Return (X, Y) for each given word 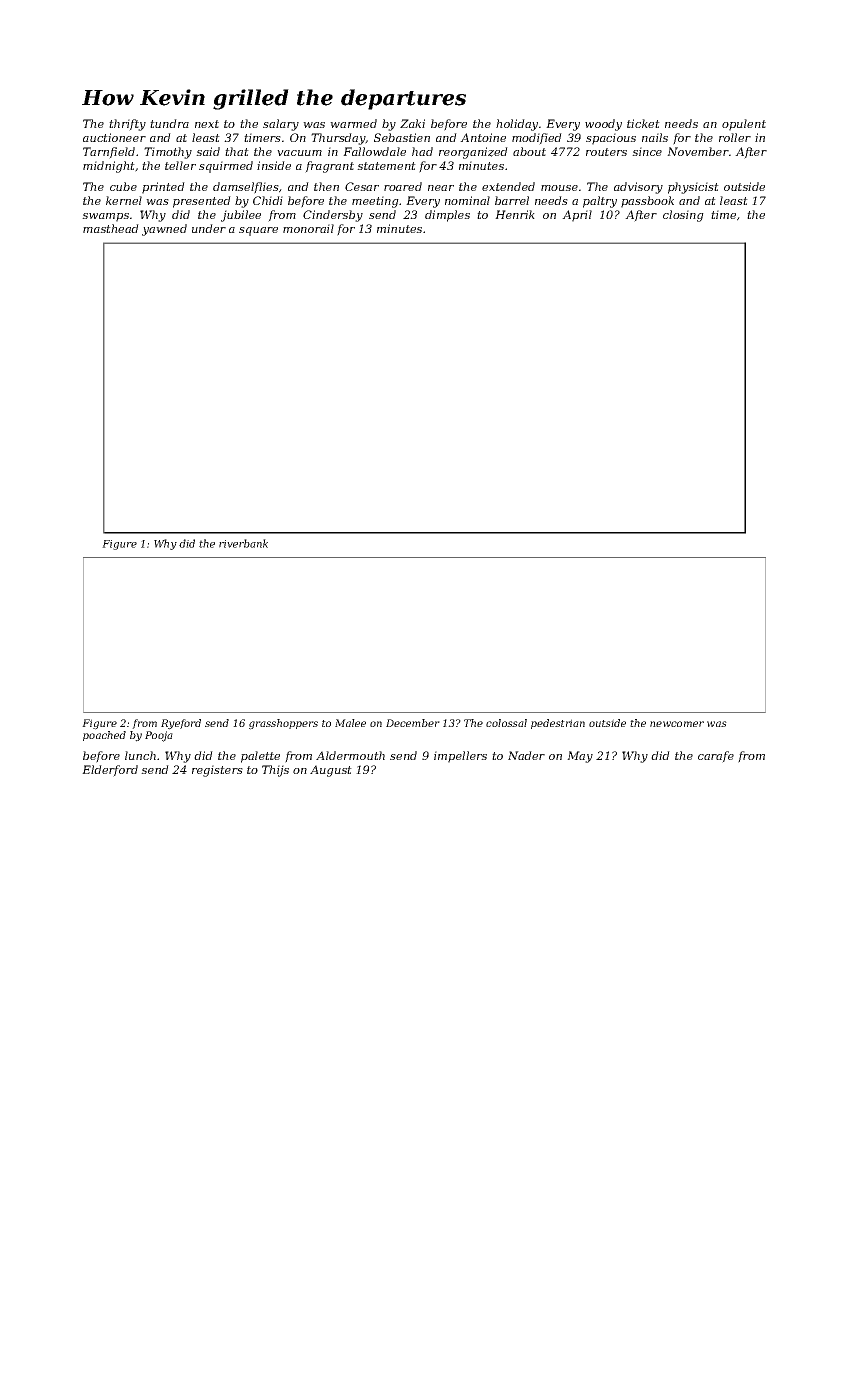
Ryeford (181, 724)
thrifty (127, 125)
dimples (447, 216)
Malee (350, 723)
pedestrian (558, 724)
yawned (164, 230)
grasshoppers (283, 724)
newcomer (677, 724)
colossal (506, 723)
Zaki (412, 123)
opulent (744, 125)
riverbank (243, 543)
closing (683, 216)
